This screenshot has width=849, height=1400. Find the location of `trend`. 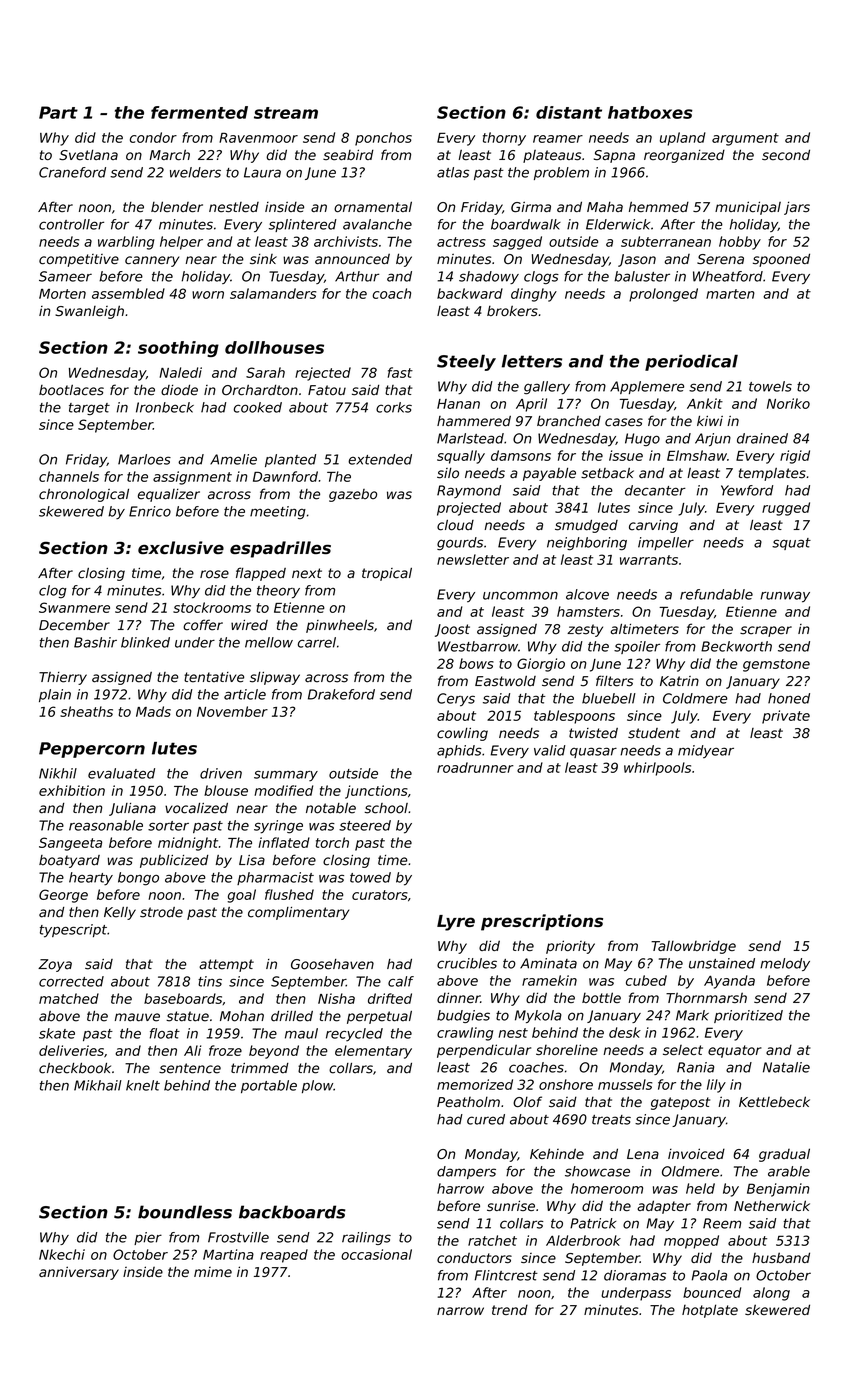

trend is located at coordinates (510, 1309).
